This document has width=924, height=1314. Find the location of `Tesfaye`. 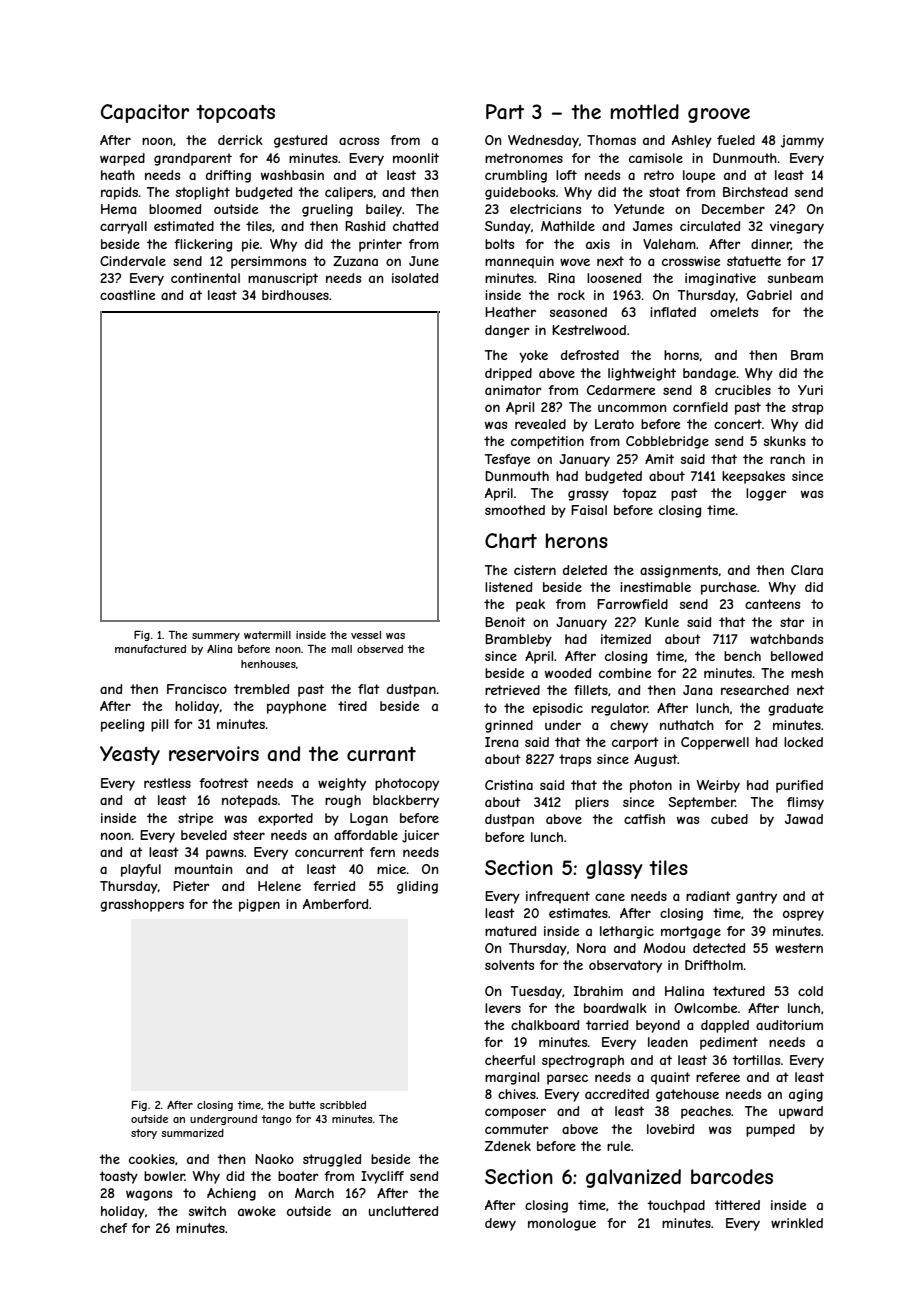

Tesfaye is located at coordinates (507, 460).
